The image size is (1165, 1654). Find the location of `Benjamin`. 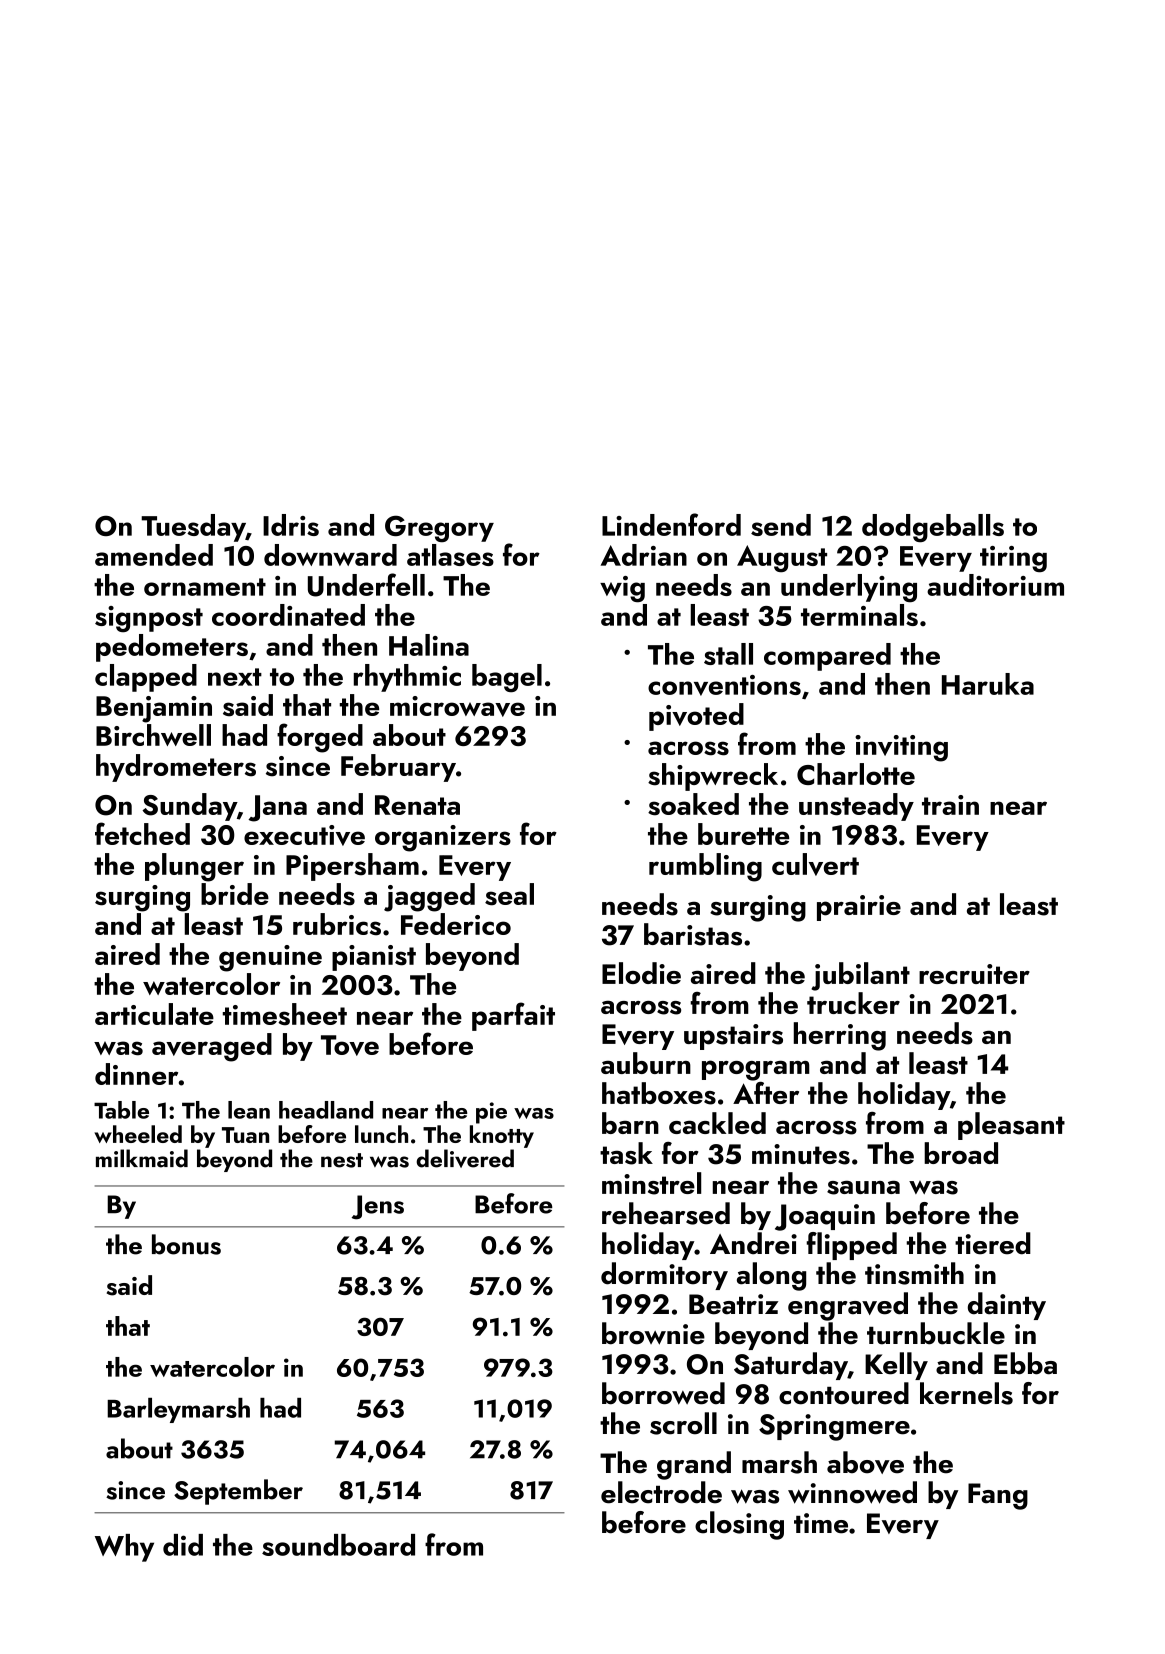

Benjamin is located at coordinates (154, 709).
